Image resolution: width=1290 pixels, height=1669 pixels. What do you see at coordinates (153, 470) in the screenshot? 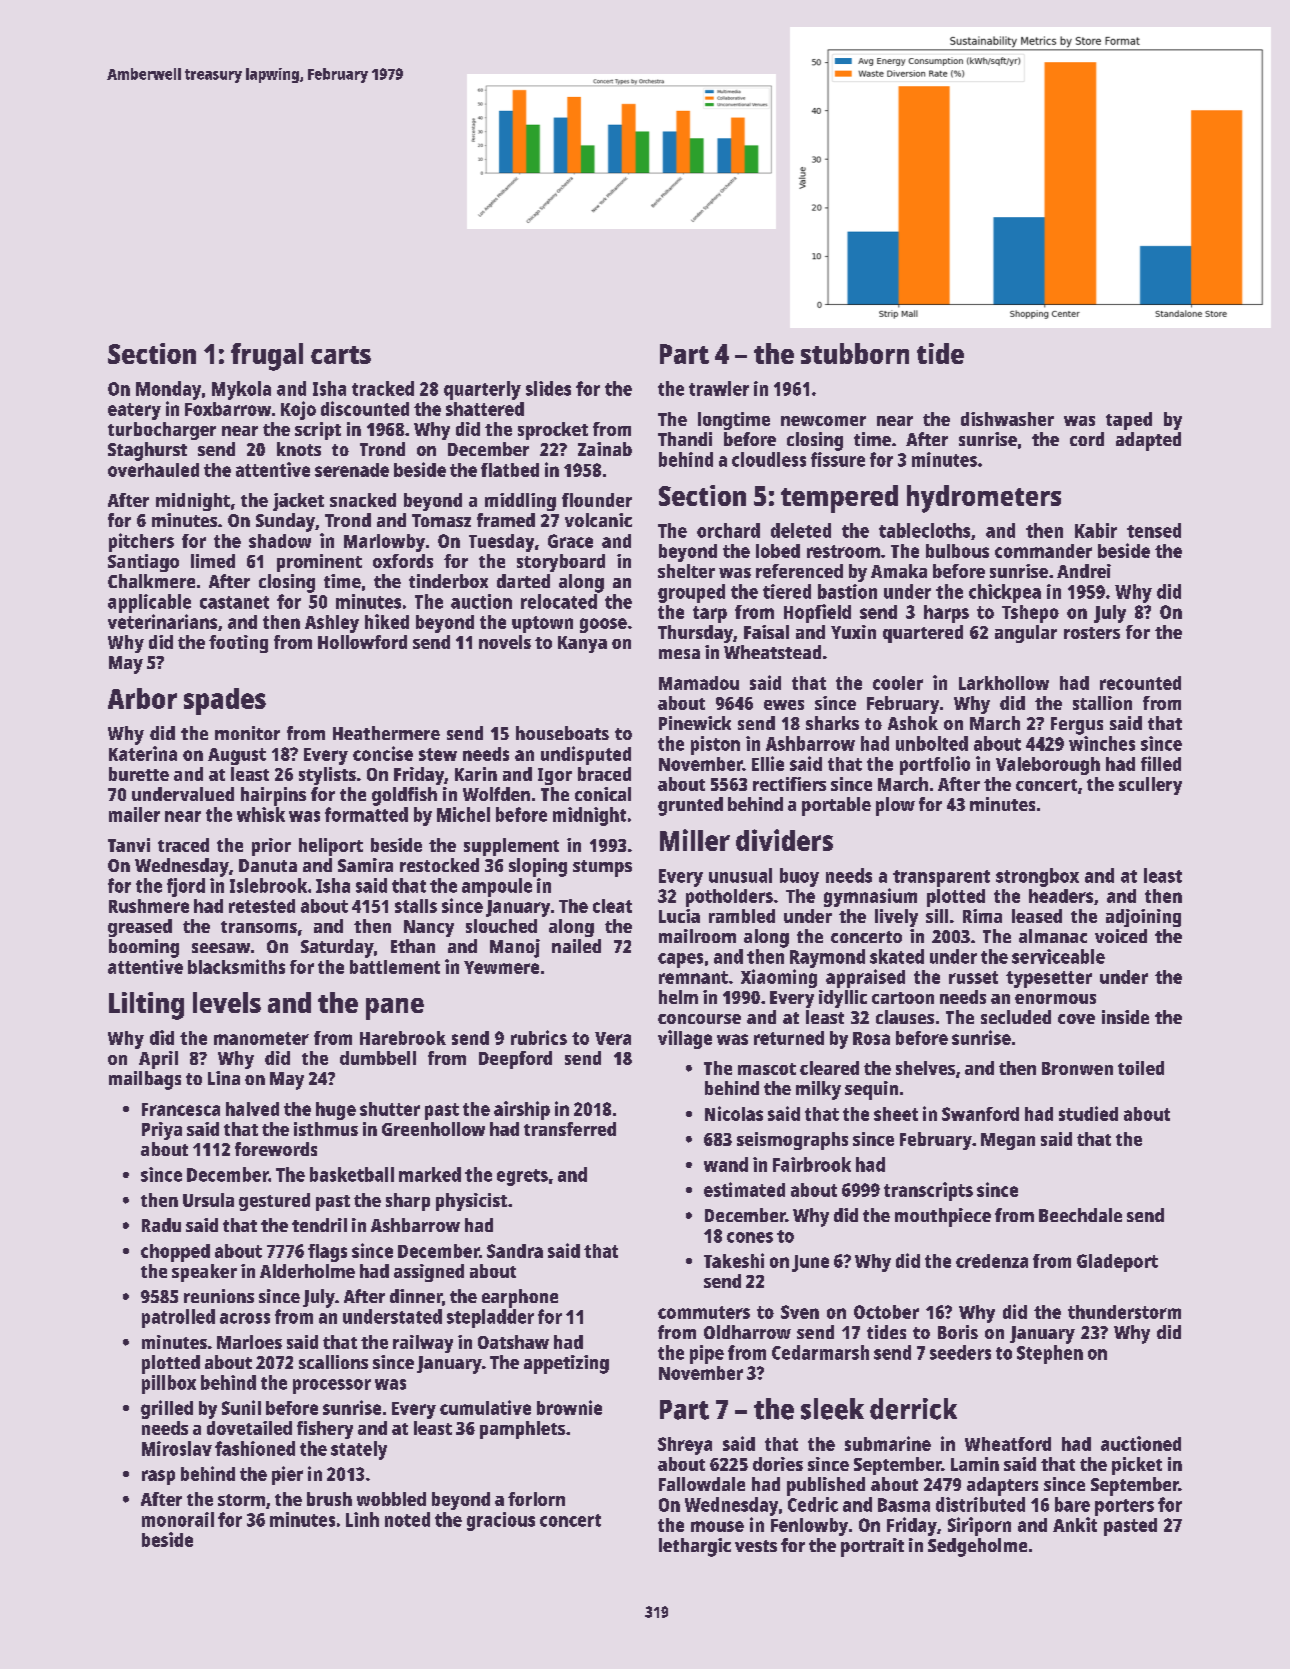
I see `overhauled` at bounding box center [153, 470].
